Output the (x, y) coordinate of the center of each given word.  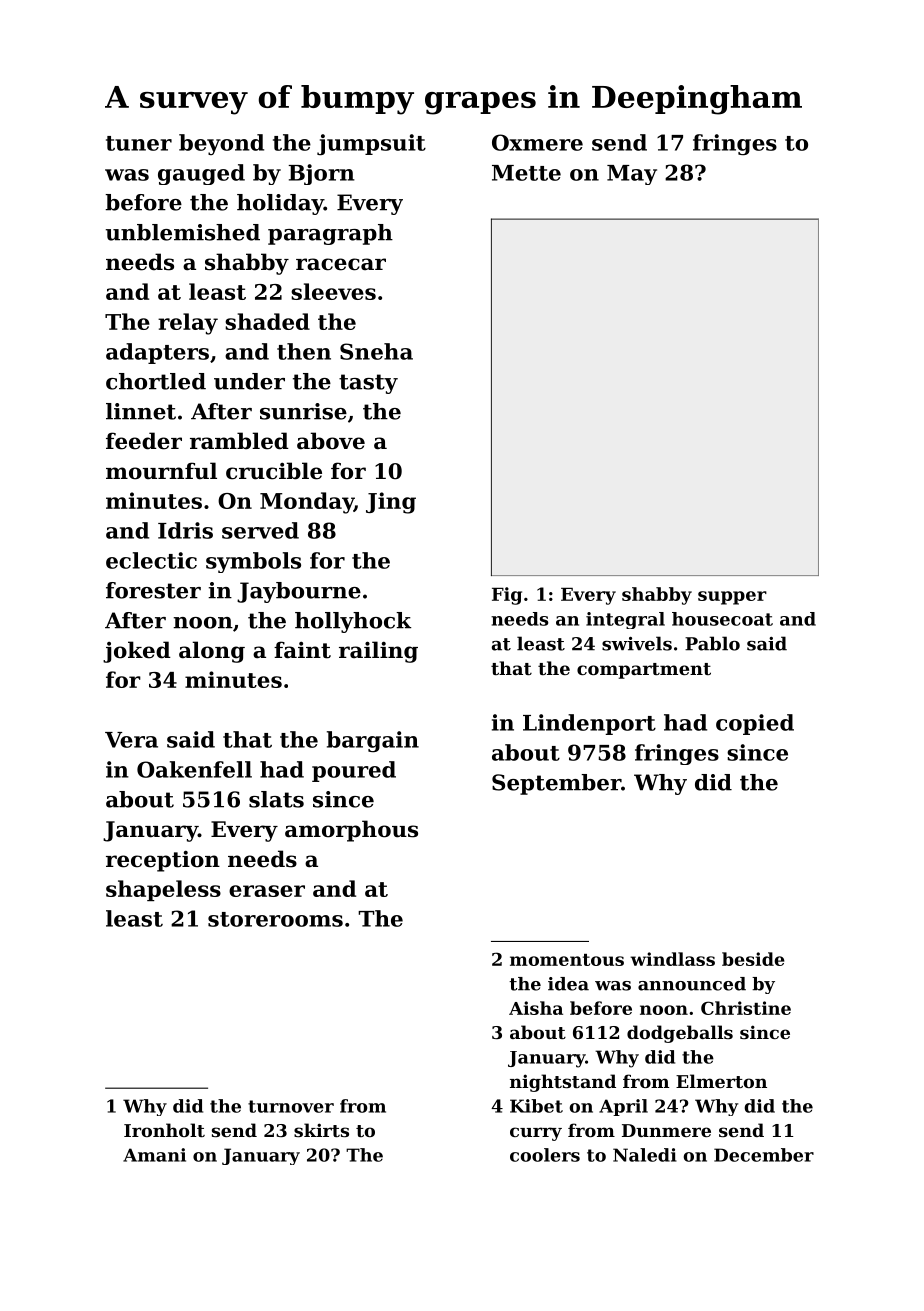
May (632, 175)
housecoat (722, 619)
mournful (161, 471)
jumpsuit (371, 145)
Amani (154, 1155)
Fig (507, 596)
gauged (201, 174)
